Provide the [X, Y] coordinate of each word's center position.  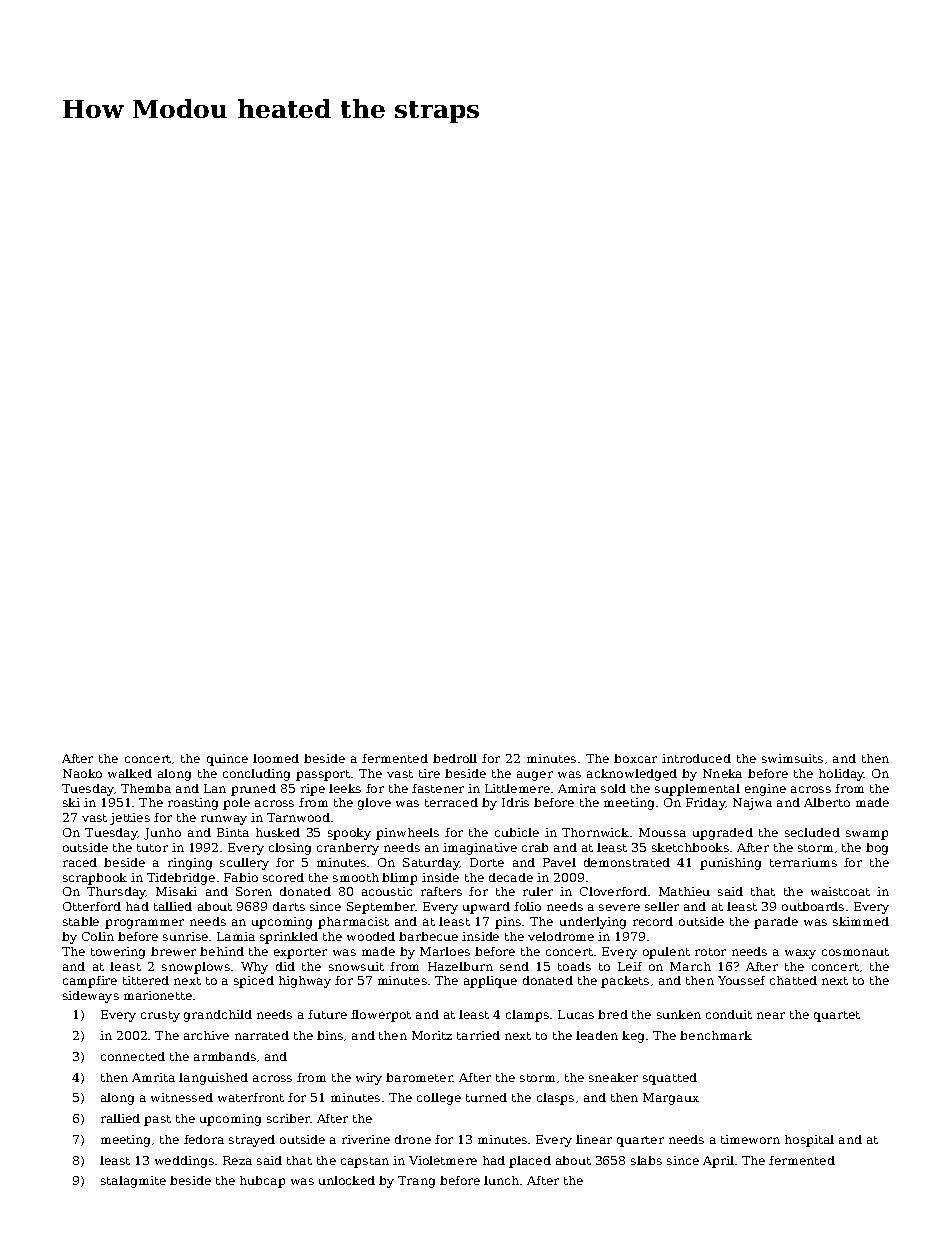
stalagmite [133, 1182]
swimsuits [792, 758]
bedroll [455, 758]
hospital [809, 1141]
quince [227, 760]
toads [574, 966]
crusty [160, 1016]
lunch [501, 1180]
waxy [800, 954]
